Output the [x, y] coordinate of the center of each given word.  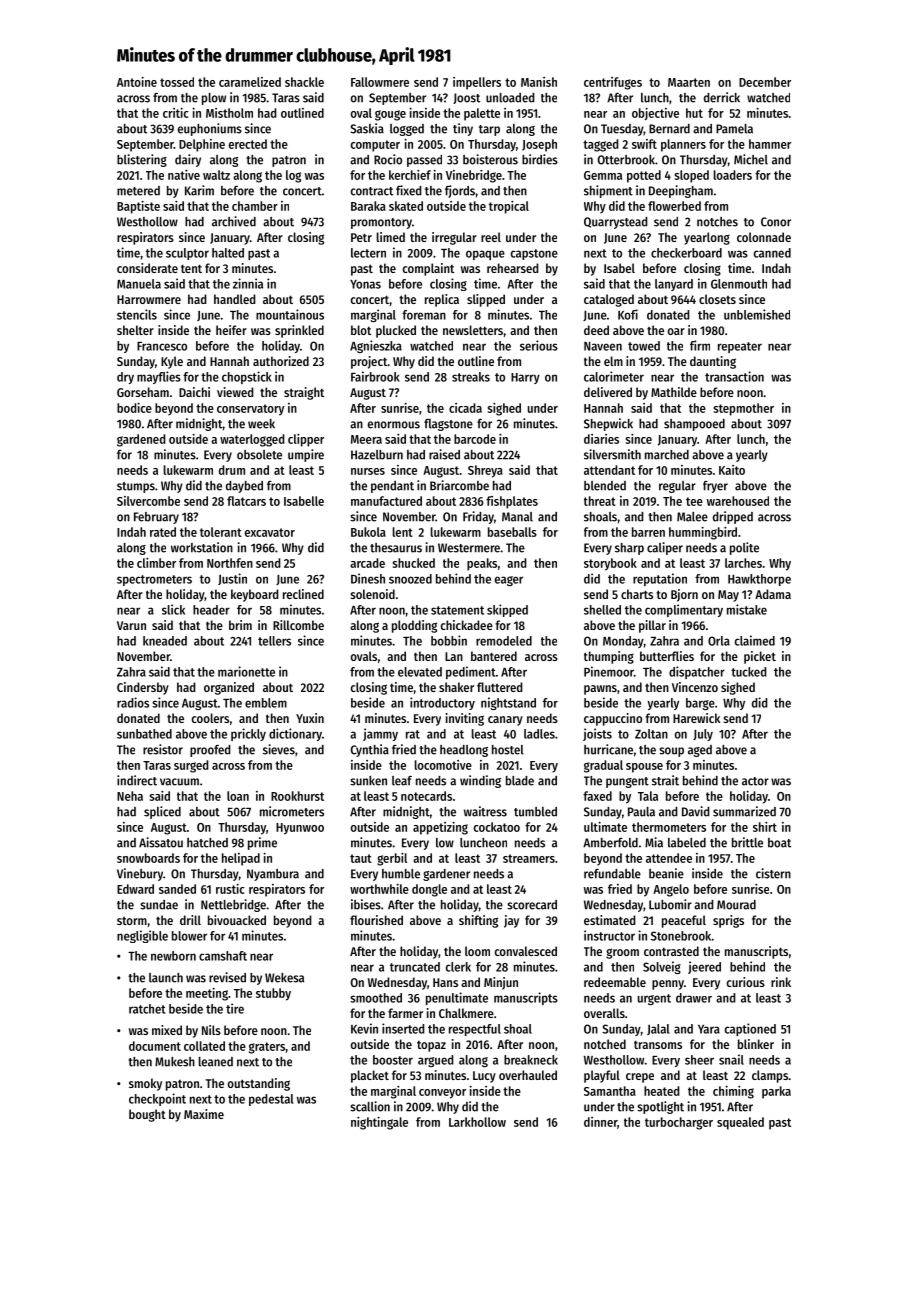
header [211, 610]
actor [755, 781]
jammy [380, 734]
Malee [692, 517]
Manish [539, 82]
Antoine [137, 82]
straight [304, 393]
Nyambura [273, 875]
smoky [145, 1084]
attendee [669, 858]
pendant [392, 487]
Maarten [689, 82]
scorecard [532, 905]
